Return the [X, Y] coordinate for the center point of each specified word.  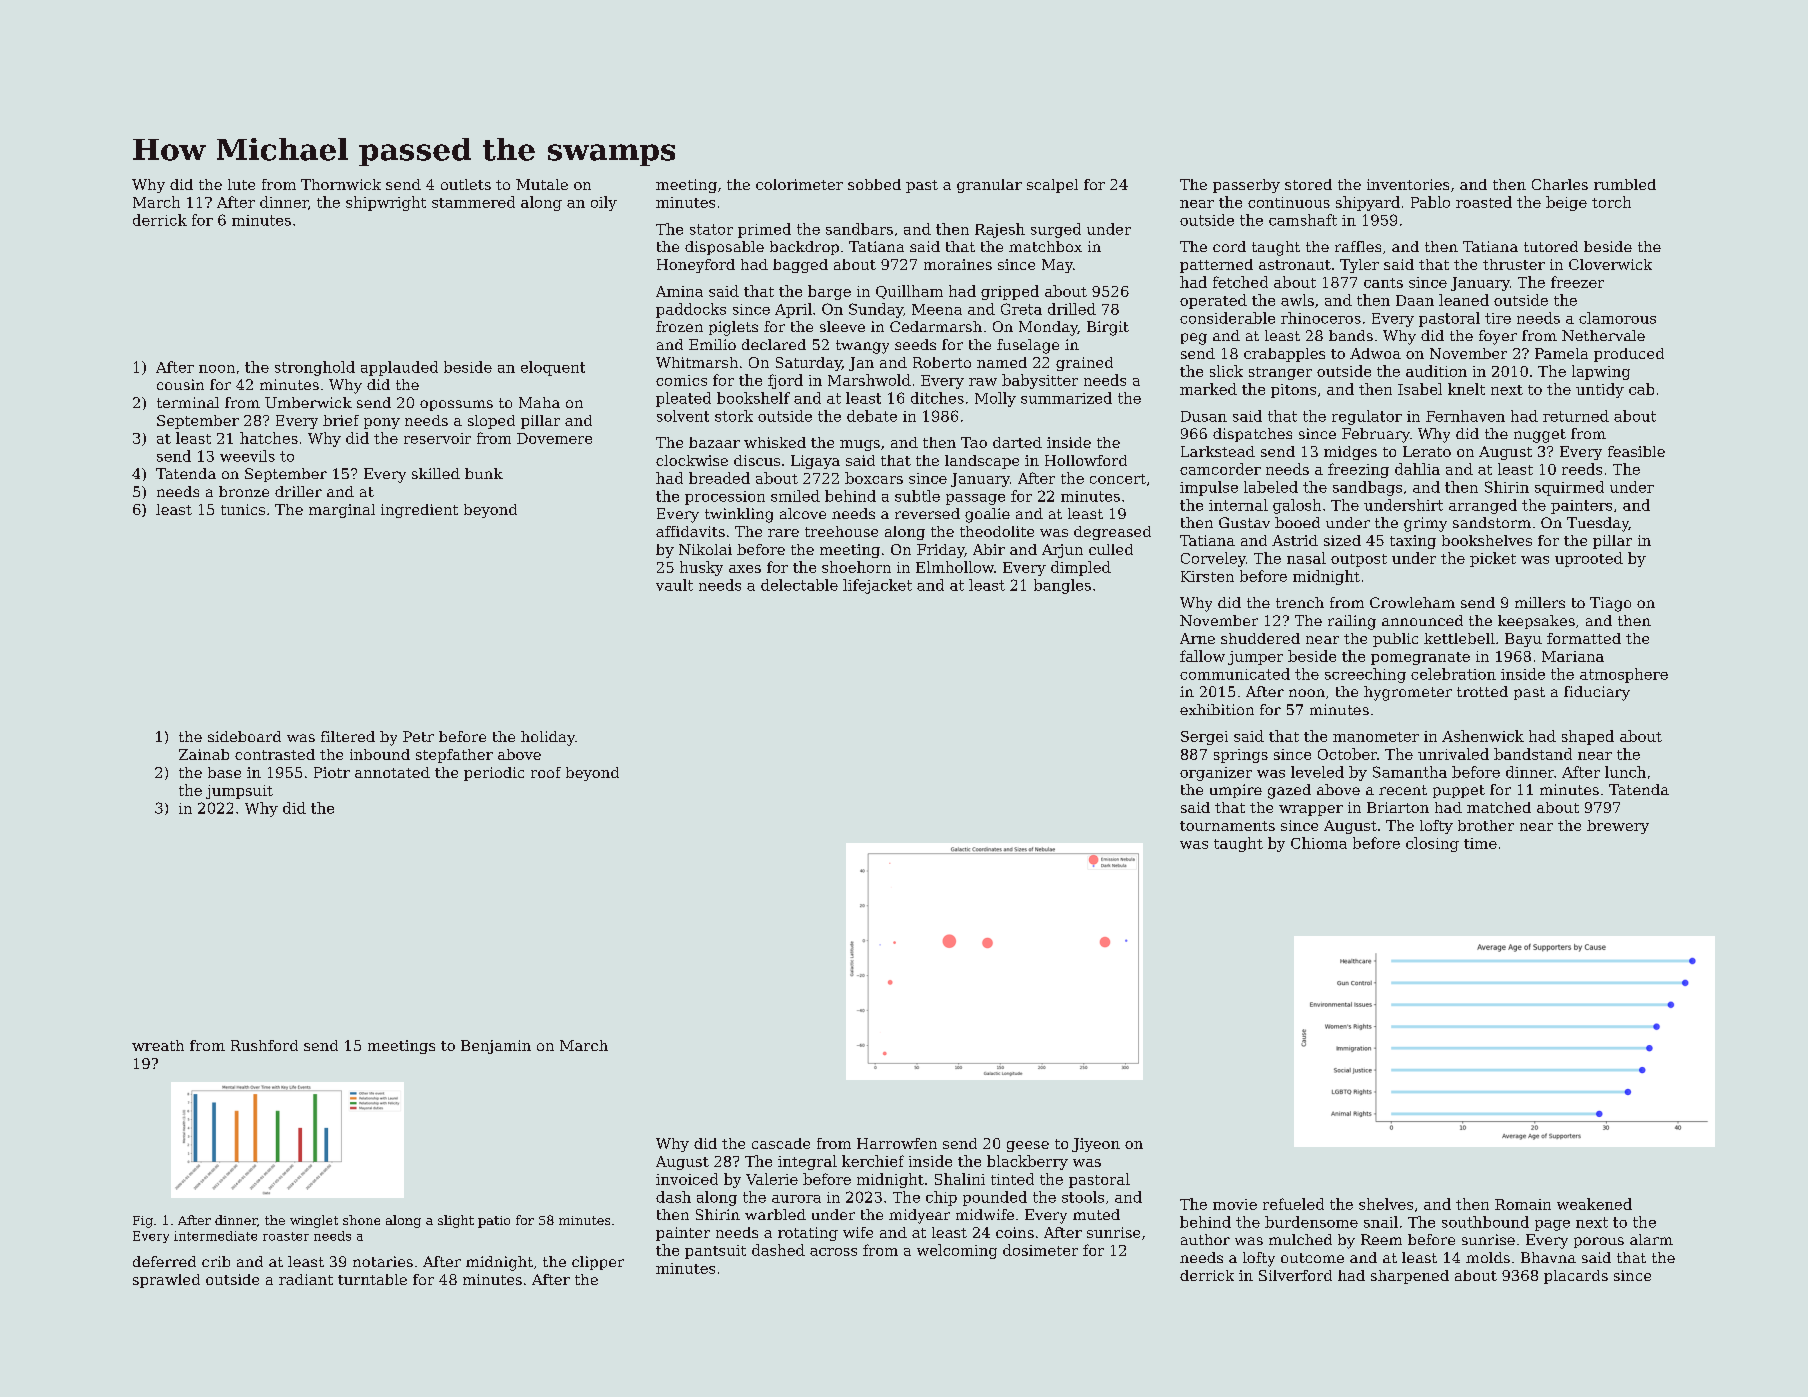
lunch [1625, 772]
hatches [269, 438]
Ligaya [815, 462]
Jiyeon [1096, 1145]
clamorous [1617, 318]
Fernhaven [1465, 416]
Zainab [204, 754]
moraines [958, 264]
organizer [1216, 774]
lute [241, 184]
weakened [1594, 1204]
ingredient [419, 511]
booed [1297, 522]
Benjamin [496, 1047]
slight [456, 1221]
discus [757, 460]
